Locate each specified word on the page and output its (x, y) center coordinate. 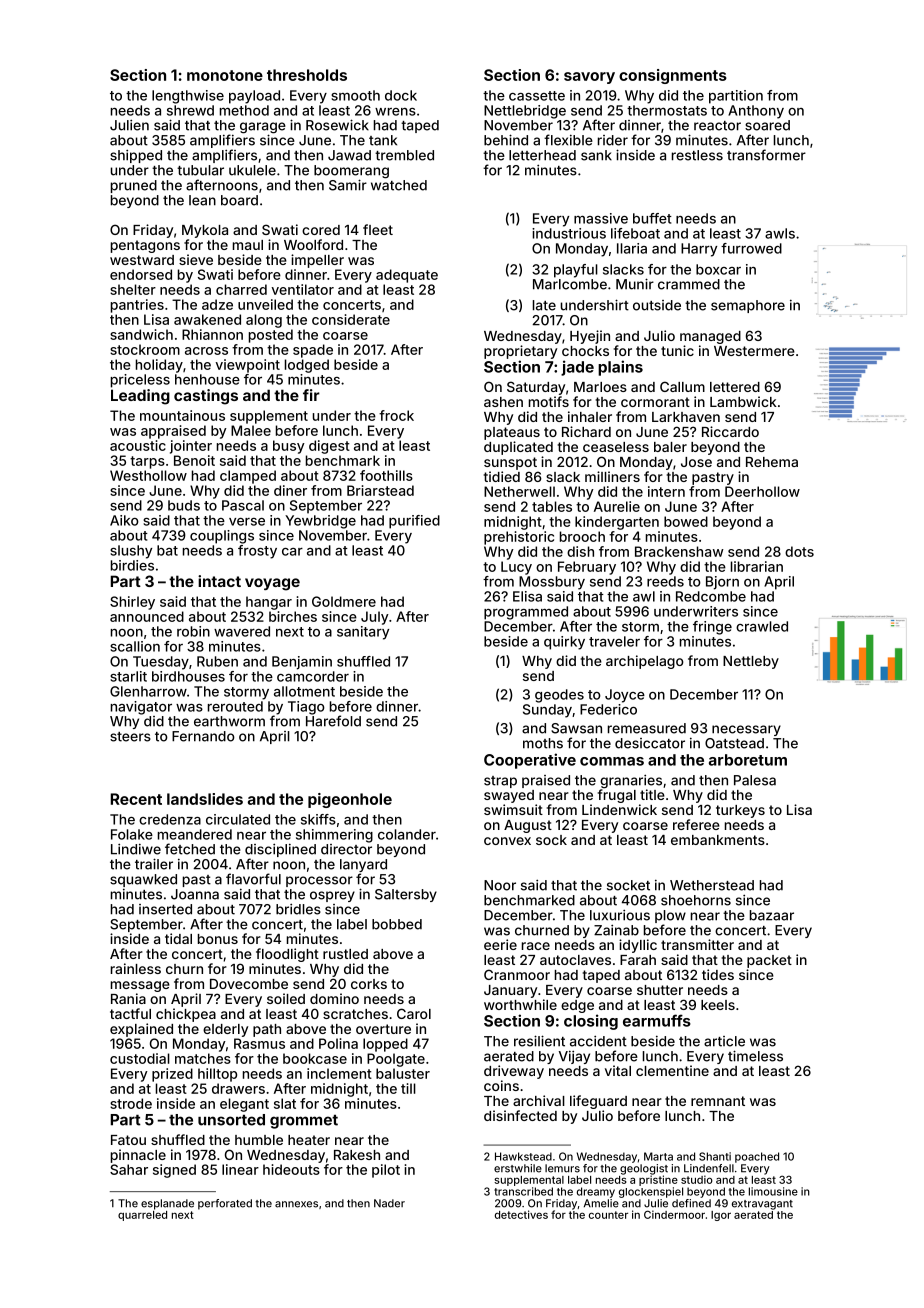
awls (780, 233)
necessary (746, 730)
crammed (689, 284)
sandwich (141, 334)
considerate (351, 319)
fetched (190, 849)
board (239, 200)
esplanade (167, 1204)
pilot (386, 1171)
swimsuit (513, 809)
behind (506, 140)
